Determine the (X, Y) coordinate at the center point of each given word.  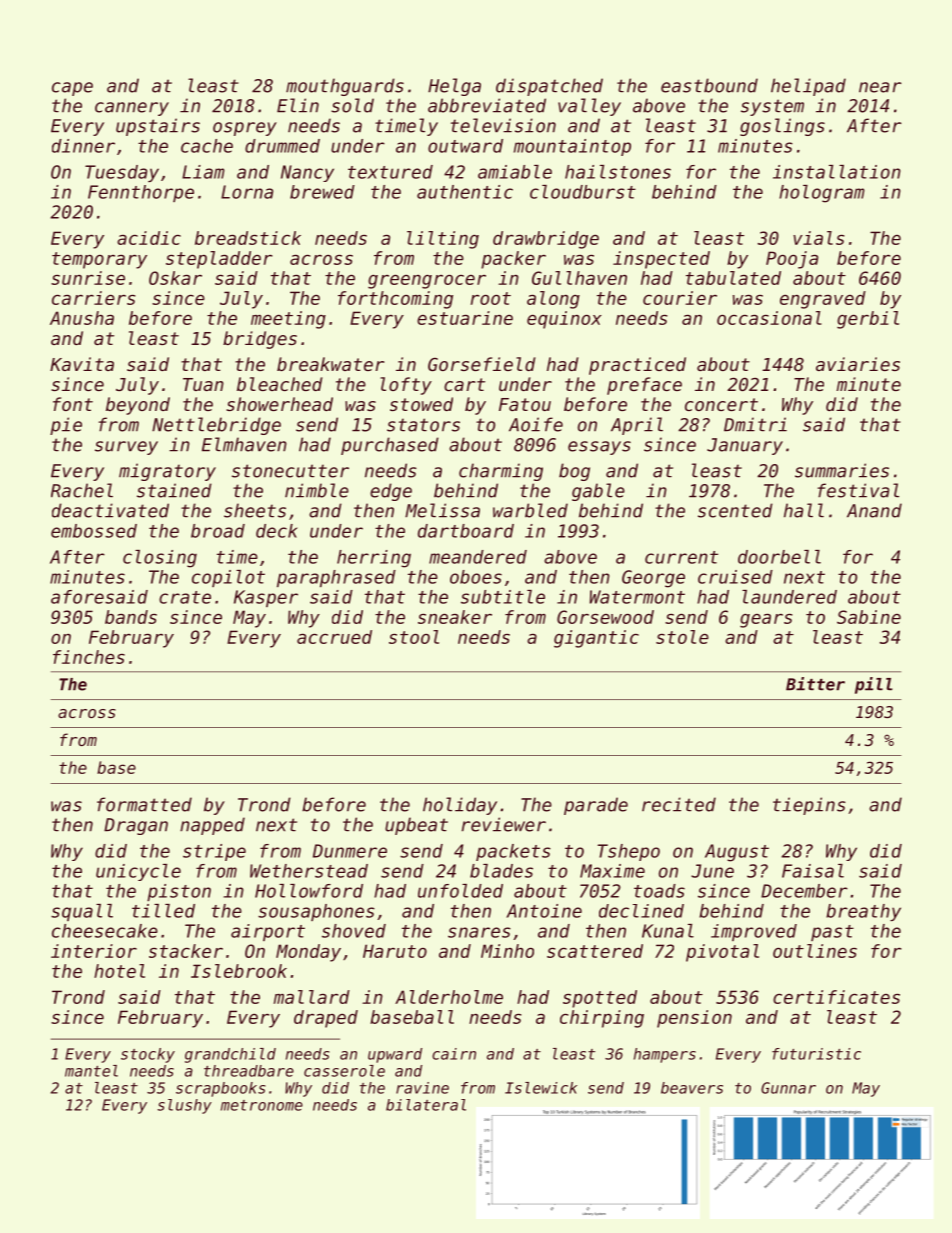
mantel (91, 1071)
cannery (132, 109)
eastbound (709, 85)
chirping (602, 1019)
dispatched (549, 87)
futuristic (816, 1054)
